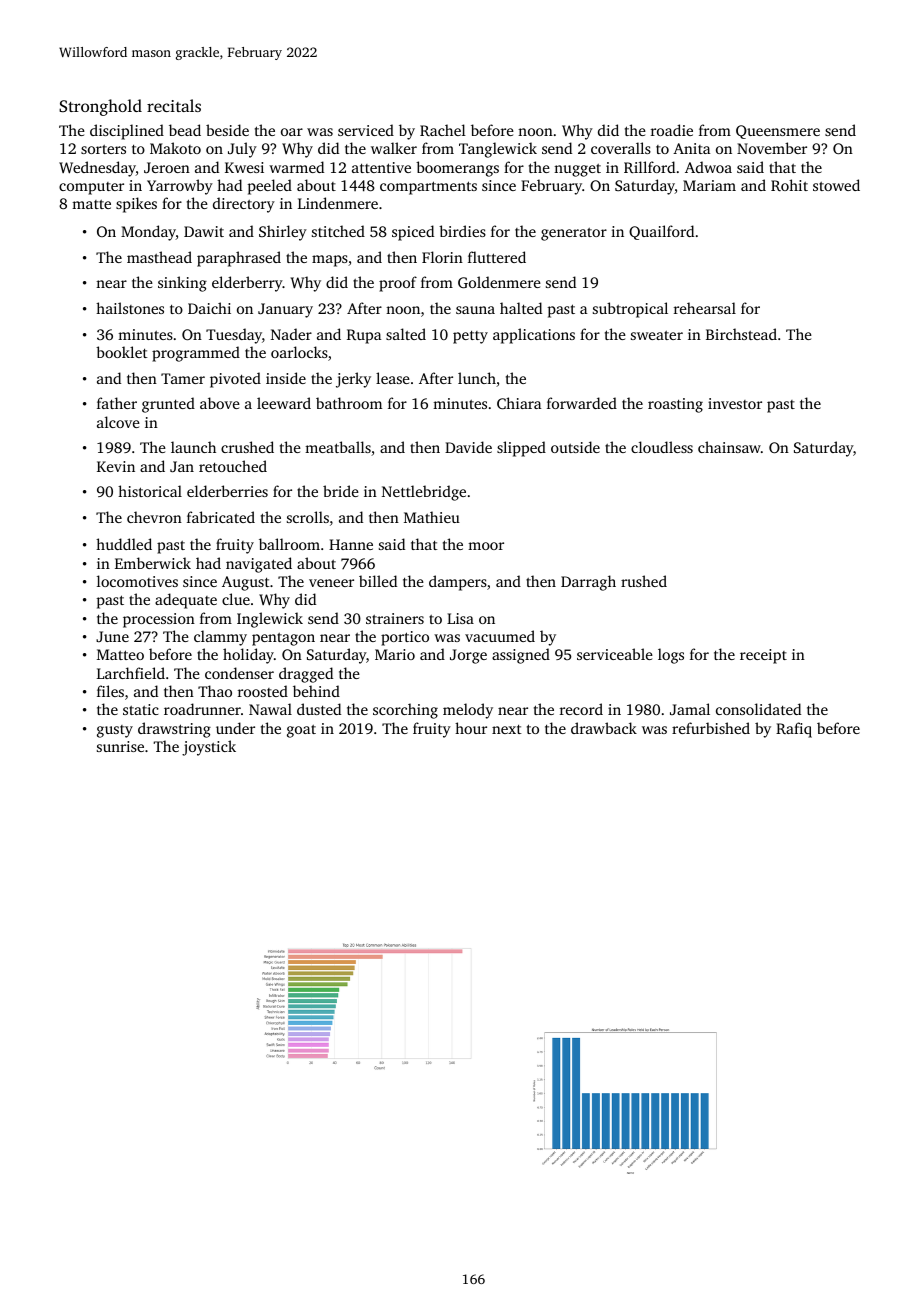 The height and width of the screenshot is (1308, 924). I want to click on rehearsal, so click(705, 308).
